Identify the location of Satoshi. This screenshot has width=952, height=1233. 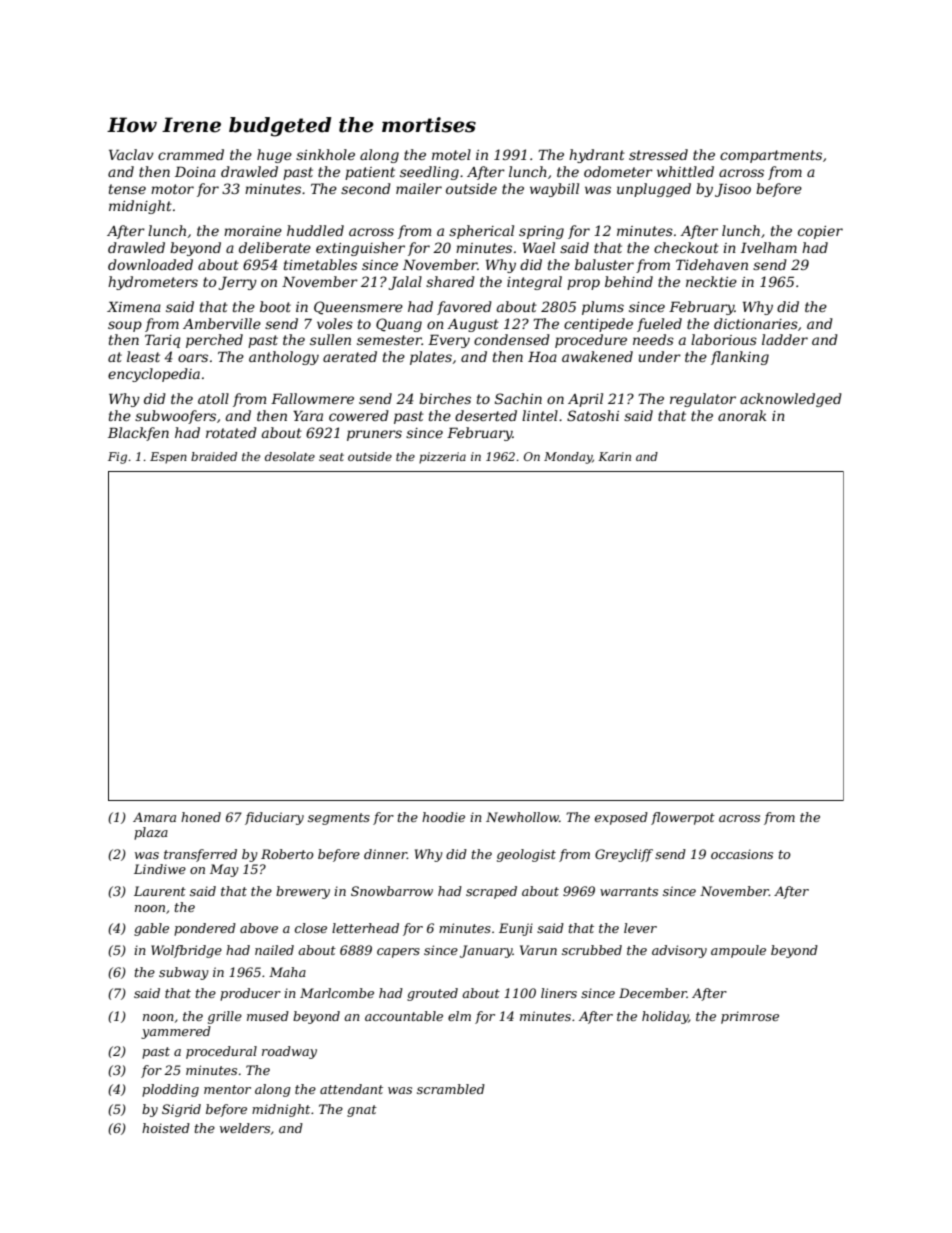
(593, 415).
